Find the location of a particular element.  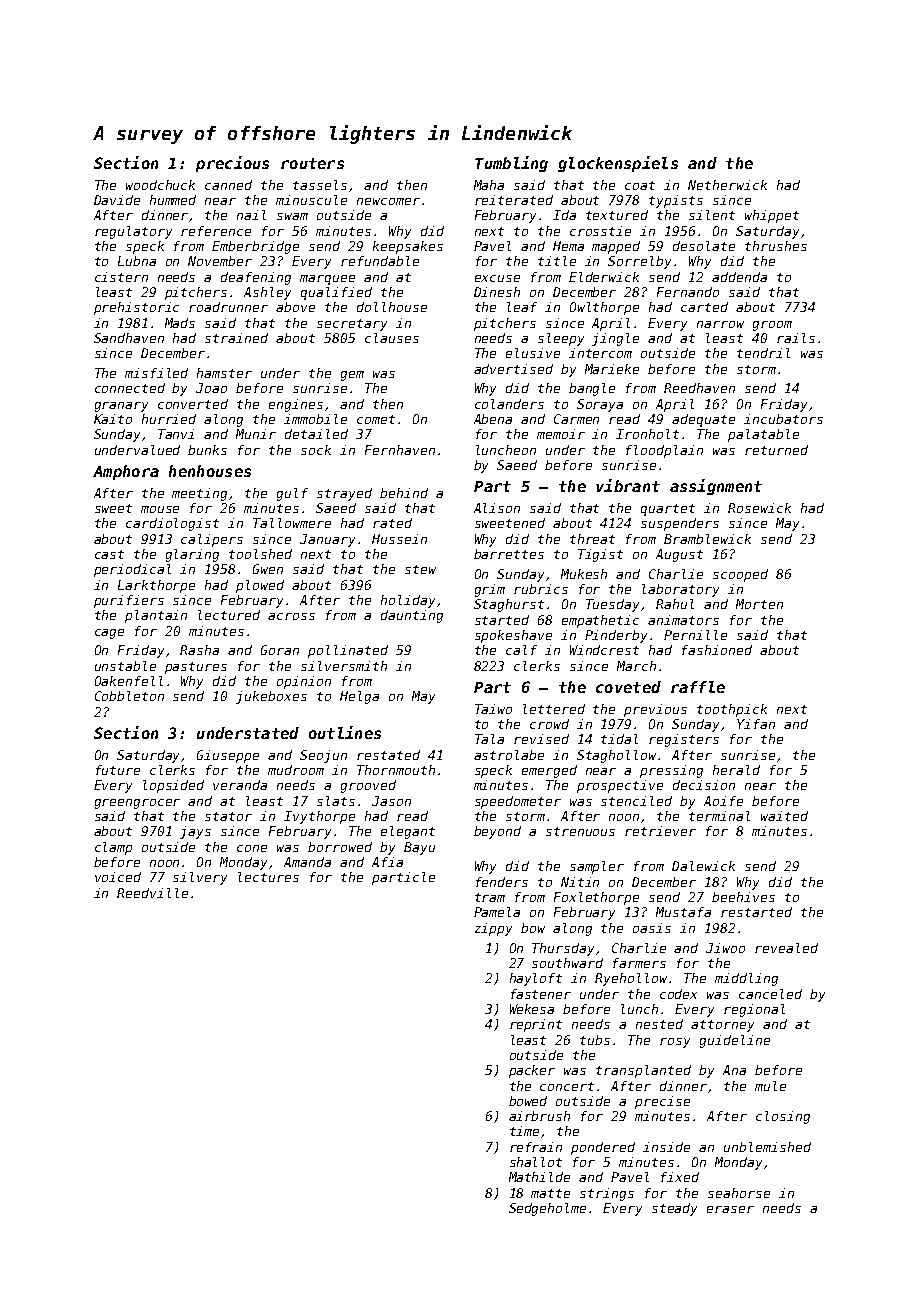

speedometer is located at coordinates (518, 802).
